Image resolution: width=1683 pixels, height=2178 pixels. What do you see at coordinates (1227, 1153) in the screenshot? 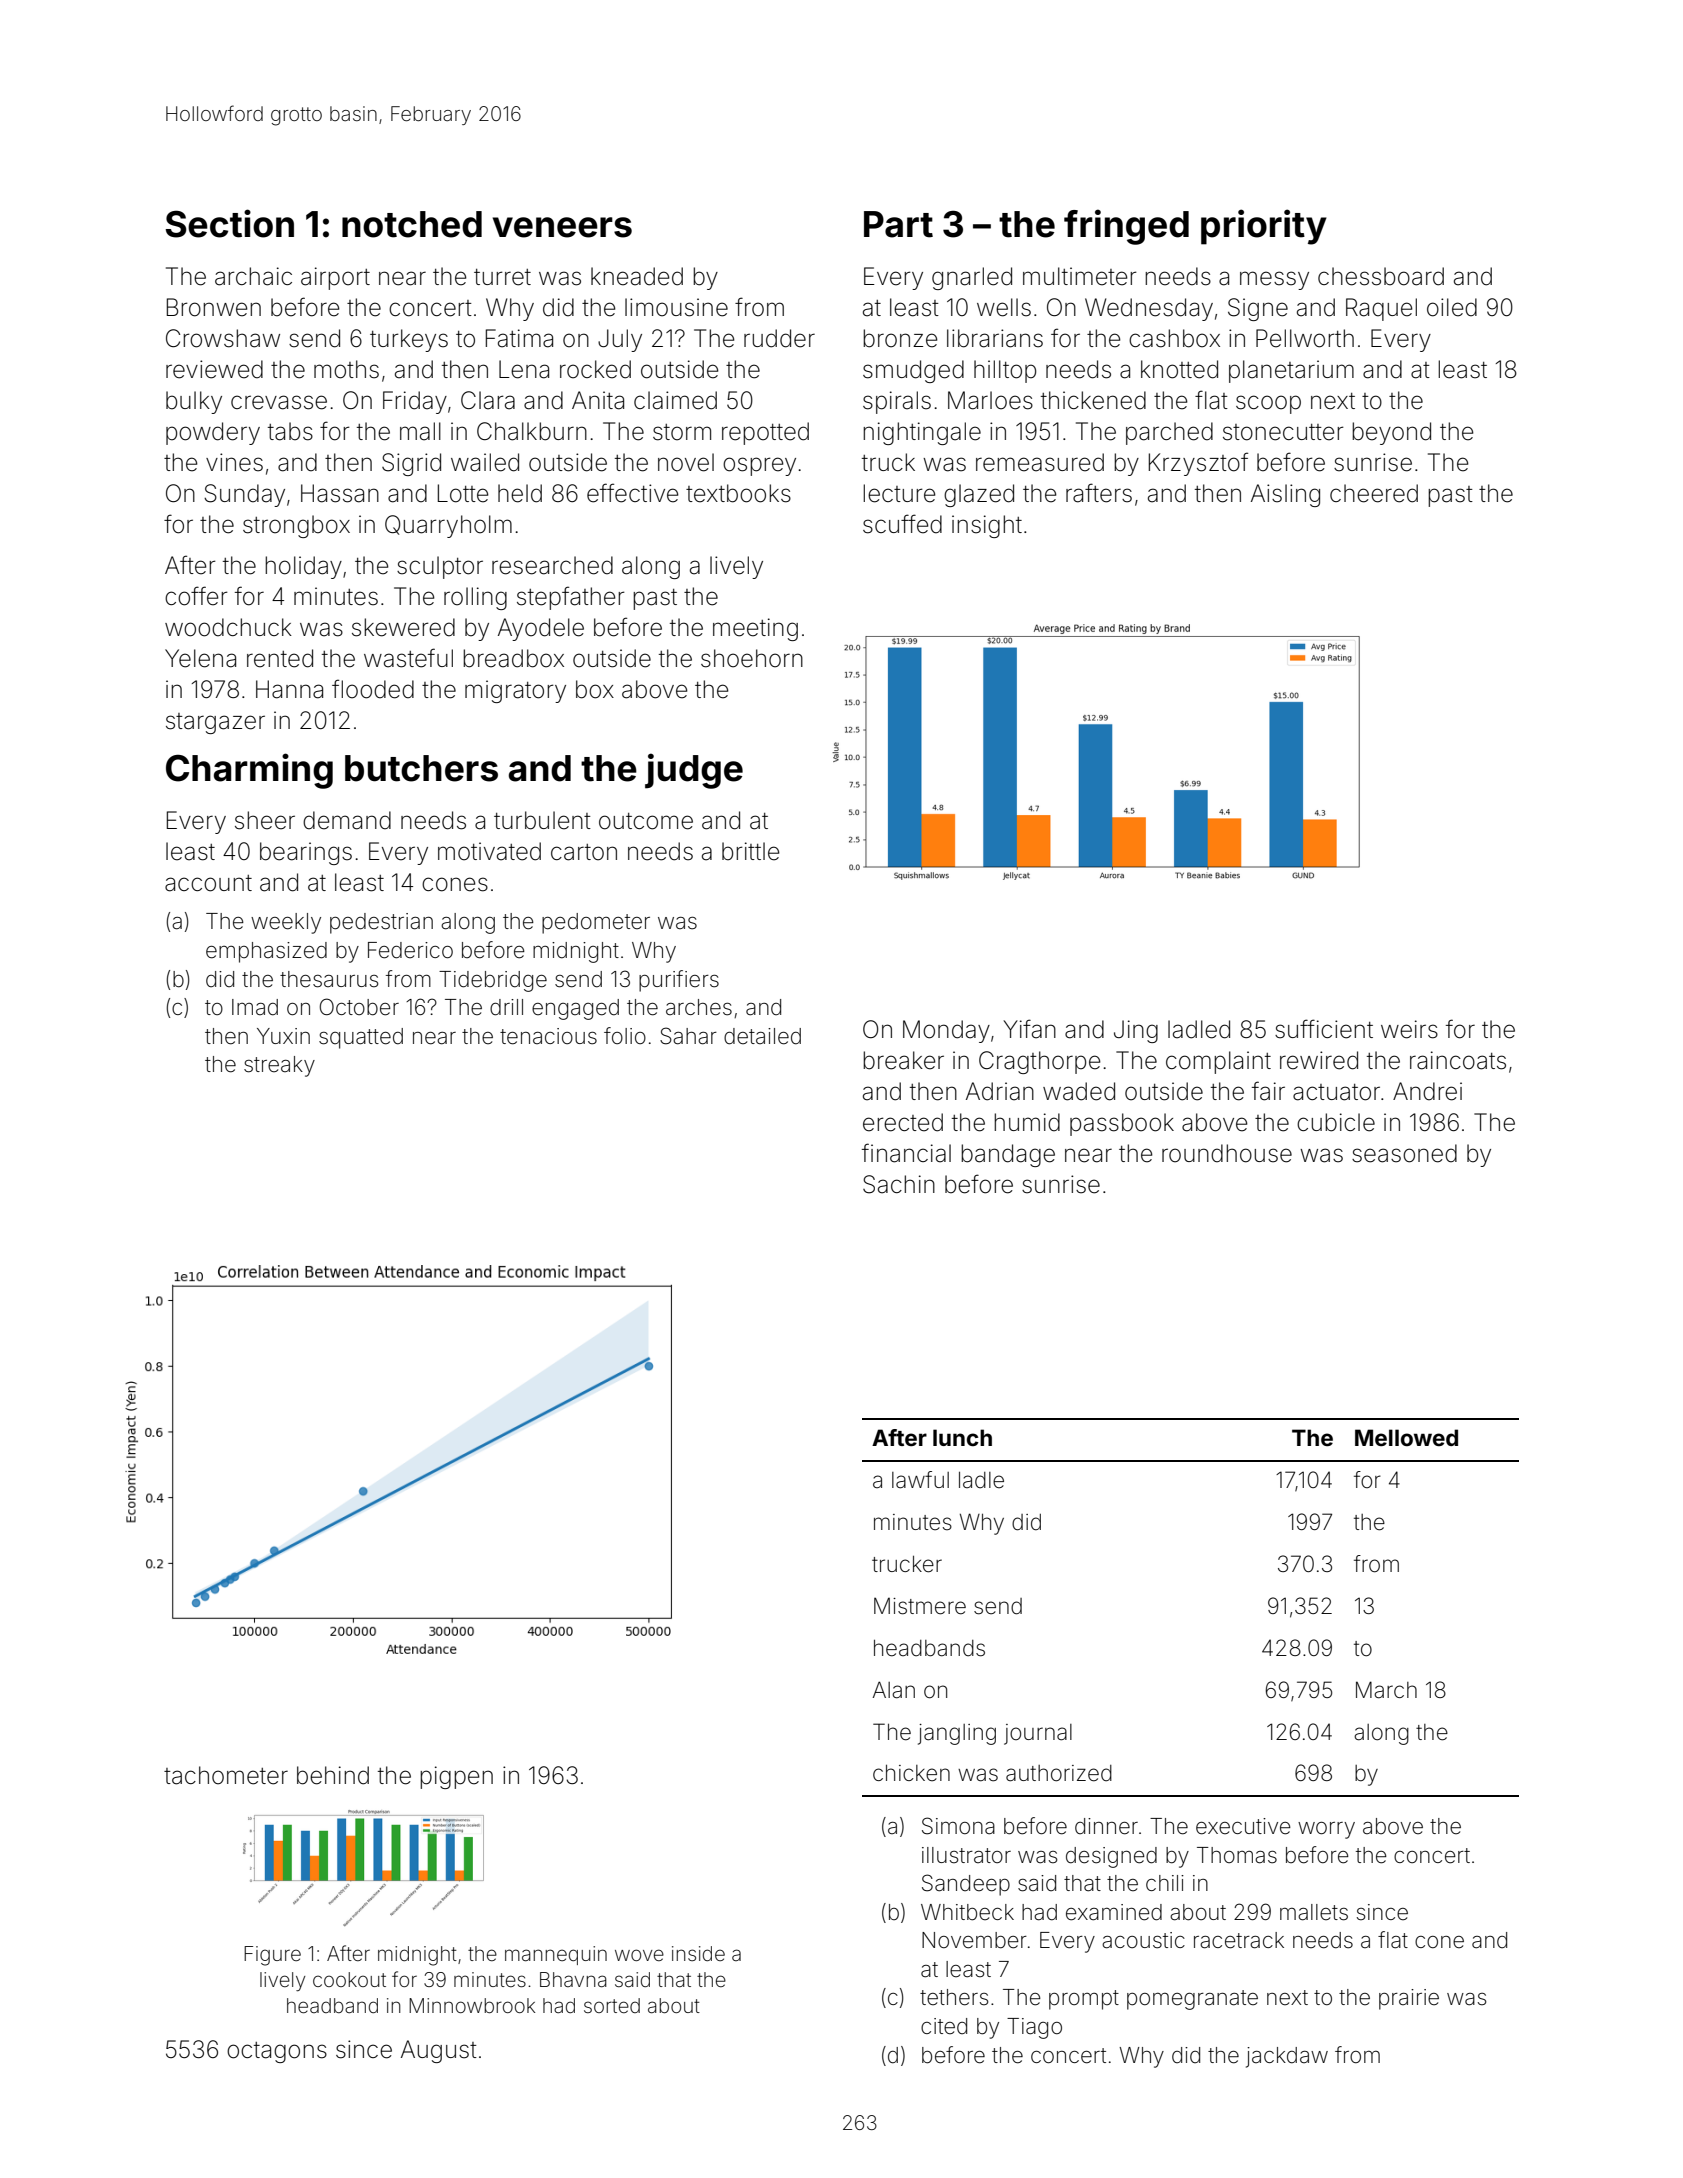
I see `roundhouse` at bounding box center [1227, 1153].
